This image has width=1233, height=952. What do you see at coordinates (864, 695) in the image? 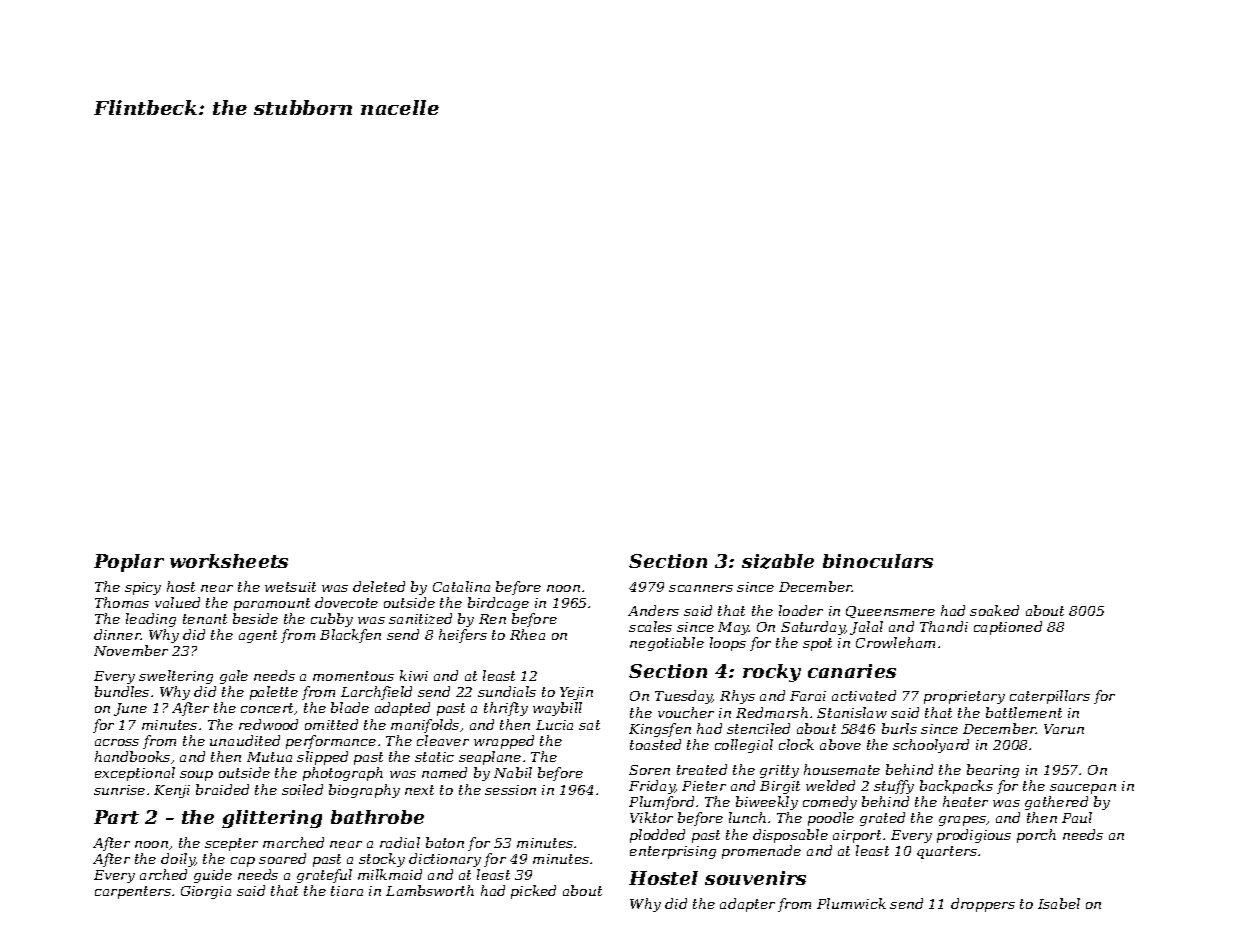
I see `activated` at bounding box center [864, 695].
